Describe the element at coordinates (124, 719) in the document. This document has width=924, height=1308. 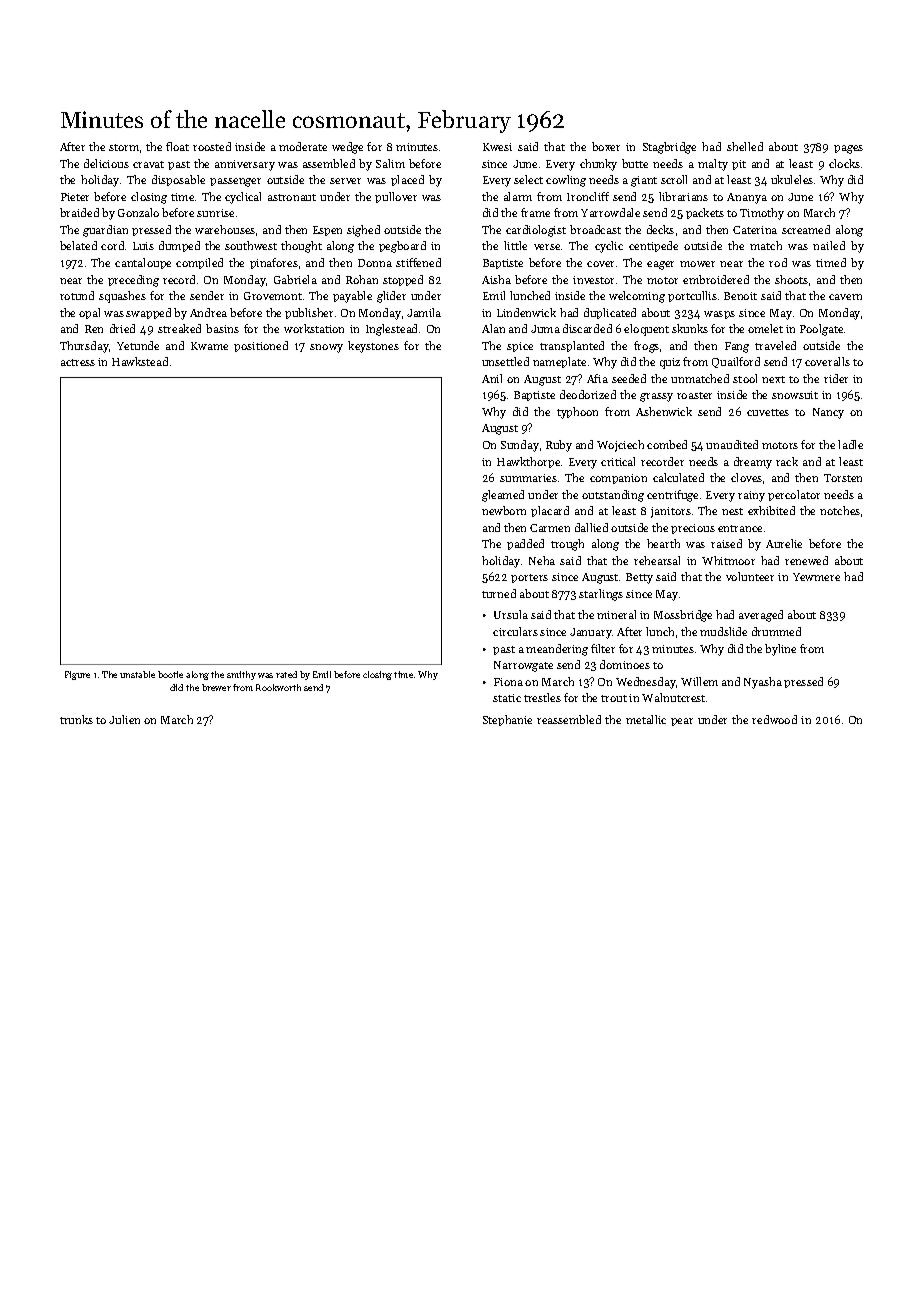
I see `Julien` at that location.
